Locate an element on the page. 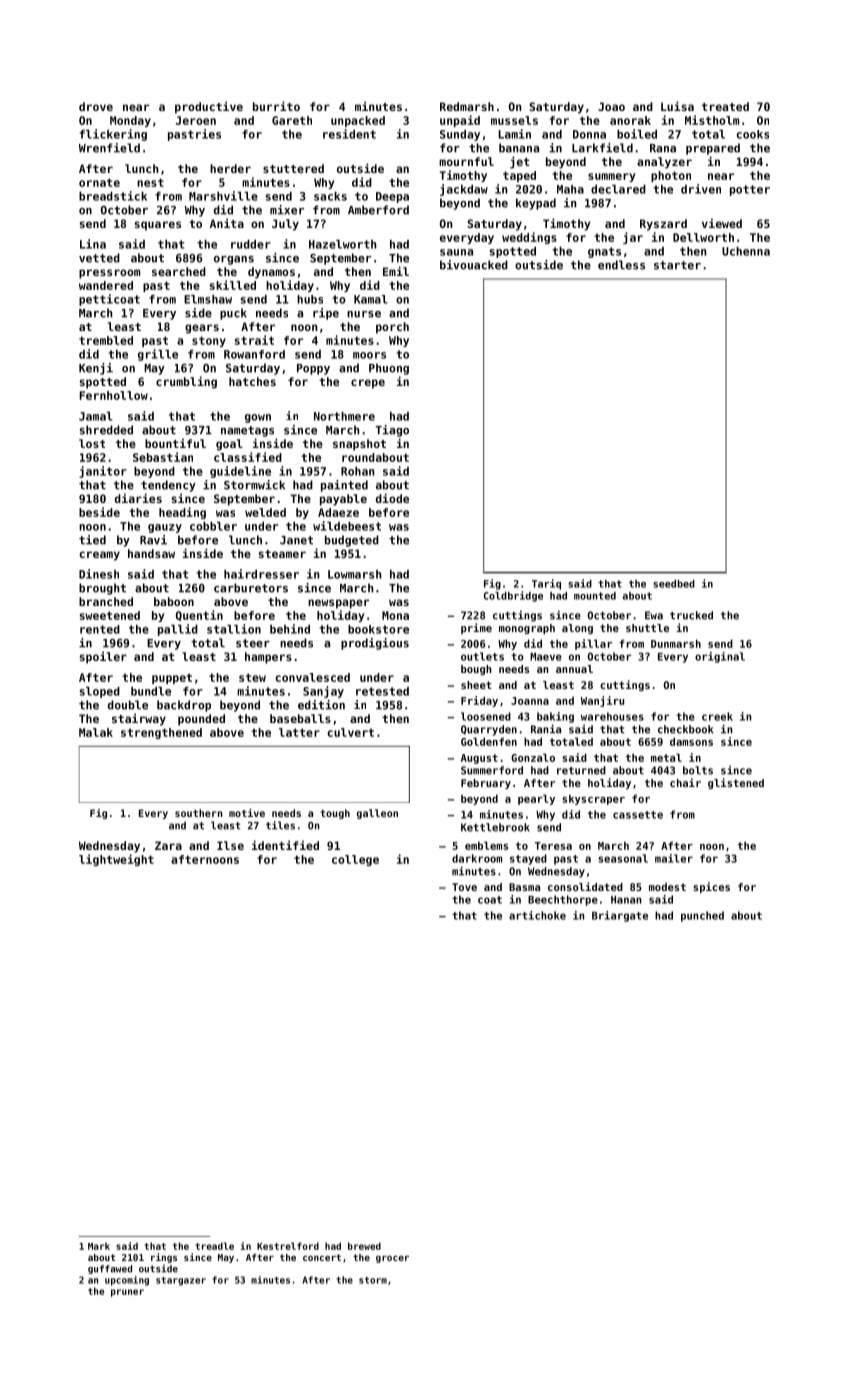 The width and height of the image is (849, 1400). latter is located at coordinates (299, 732).
